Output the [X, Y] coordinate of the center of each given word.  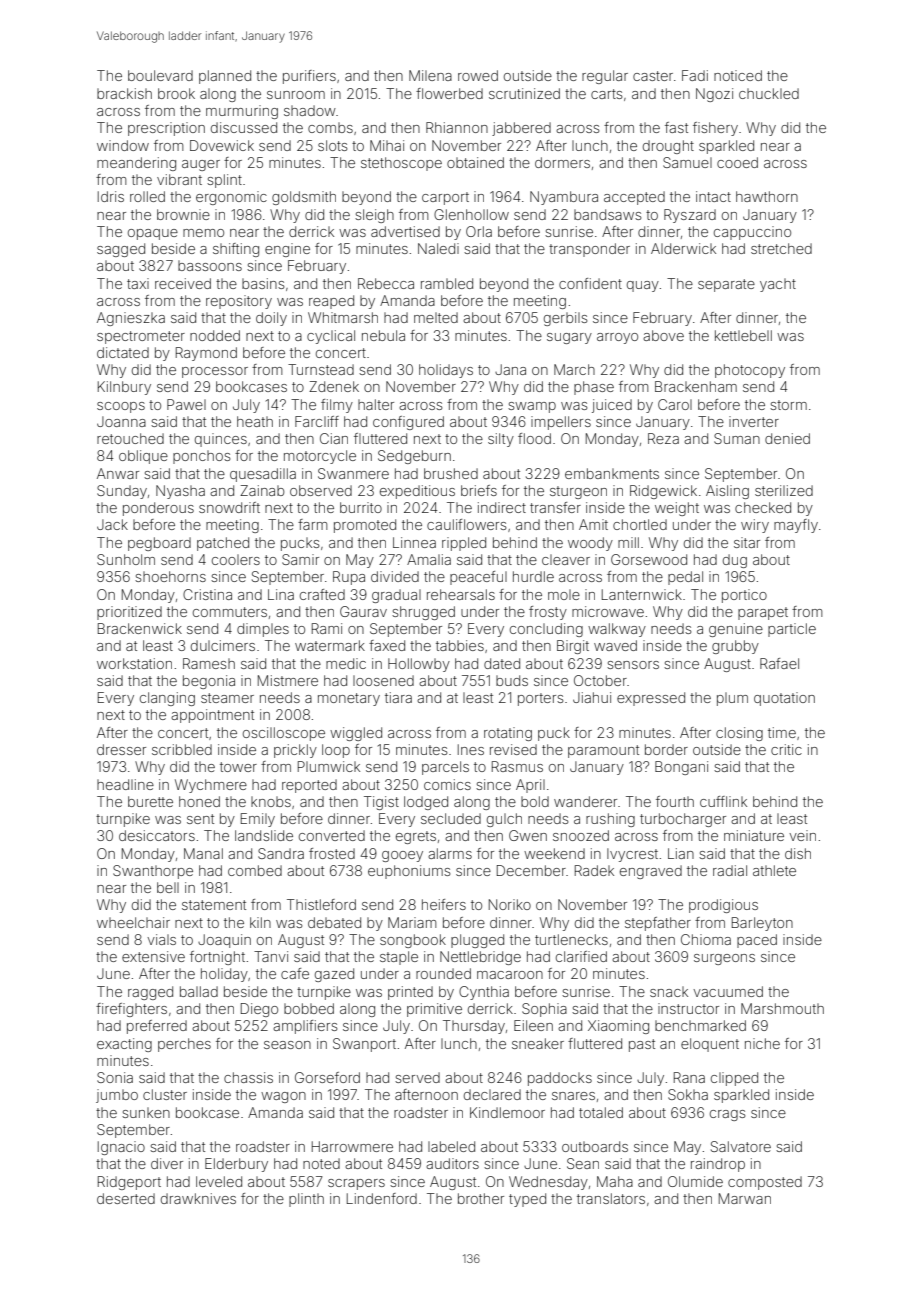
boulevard [160, 75]
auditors [452, 1163]
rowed [478, 75]
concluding [546, 630]
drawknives [198, 1198]
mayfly [796, 526]
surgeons [724, 959]
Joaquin [224, 941]
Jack [112, 524]
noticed [738, 75]
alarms [450, 853]
